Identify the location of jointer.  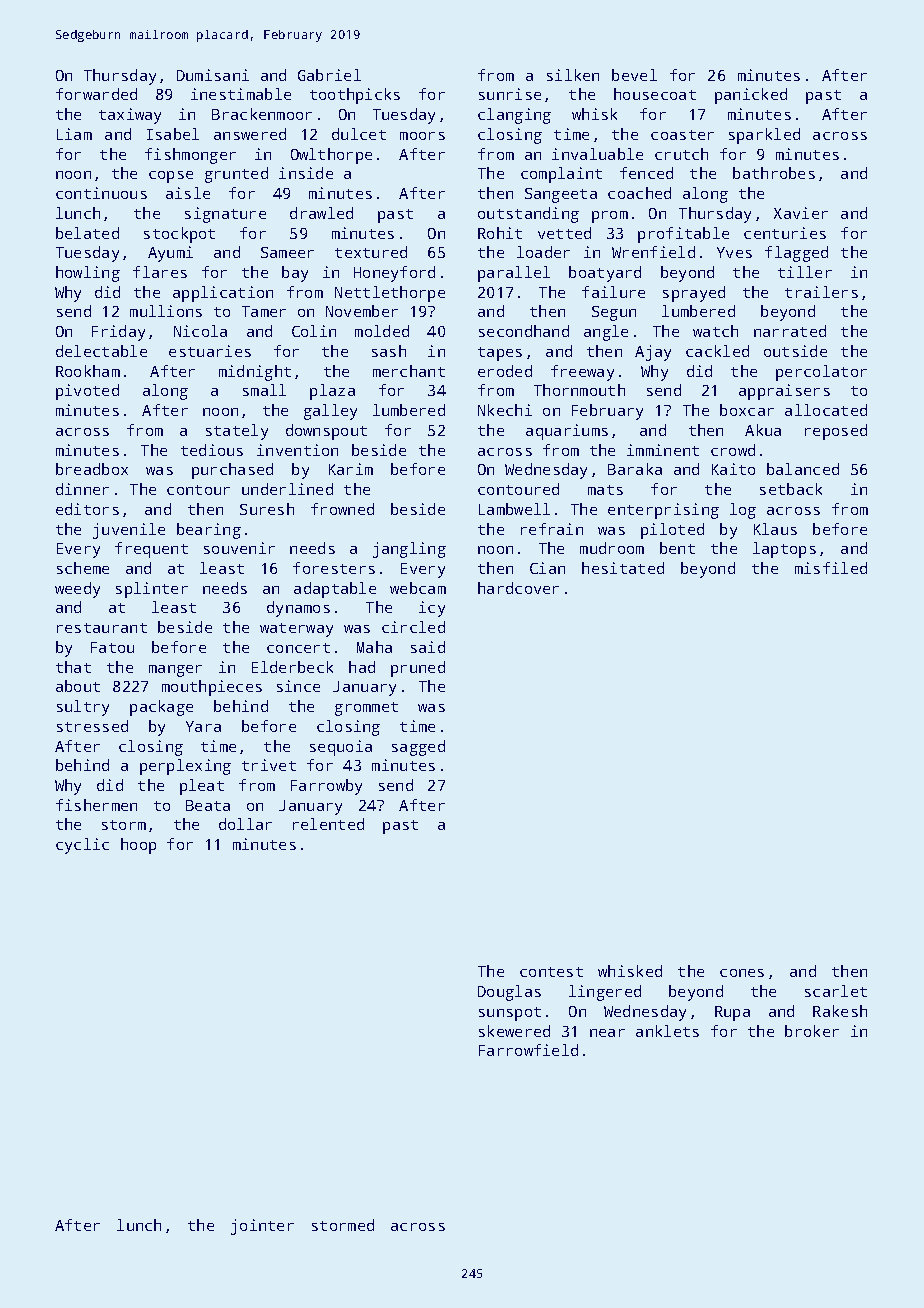
(262, 1227).
